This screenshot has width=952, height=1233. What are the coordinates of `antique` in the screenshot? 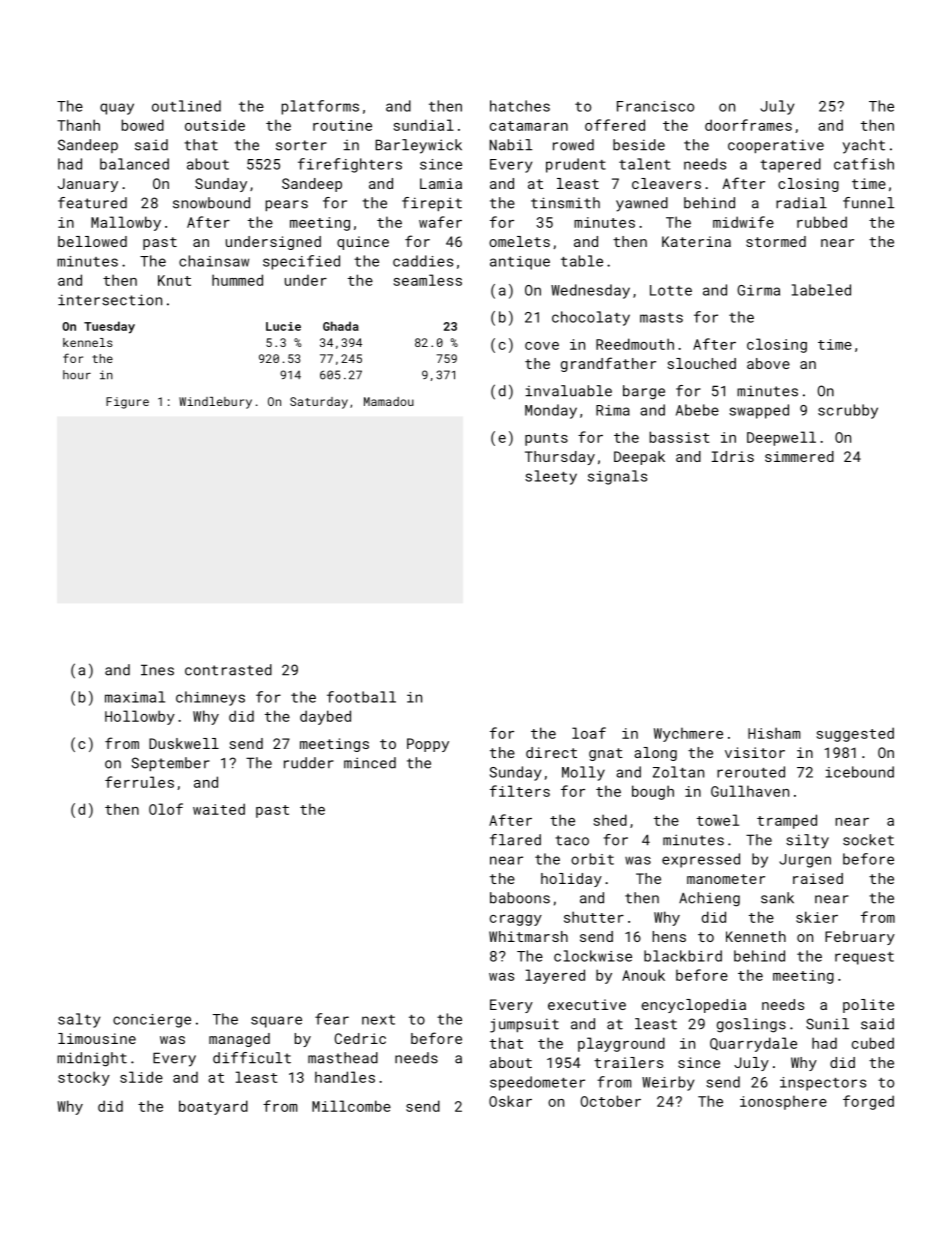 It's located at (520, 263).
